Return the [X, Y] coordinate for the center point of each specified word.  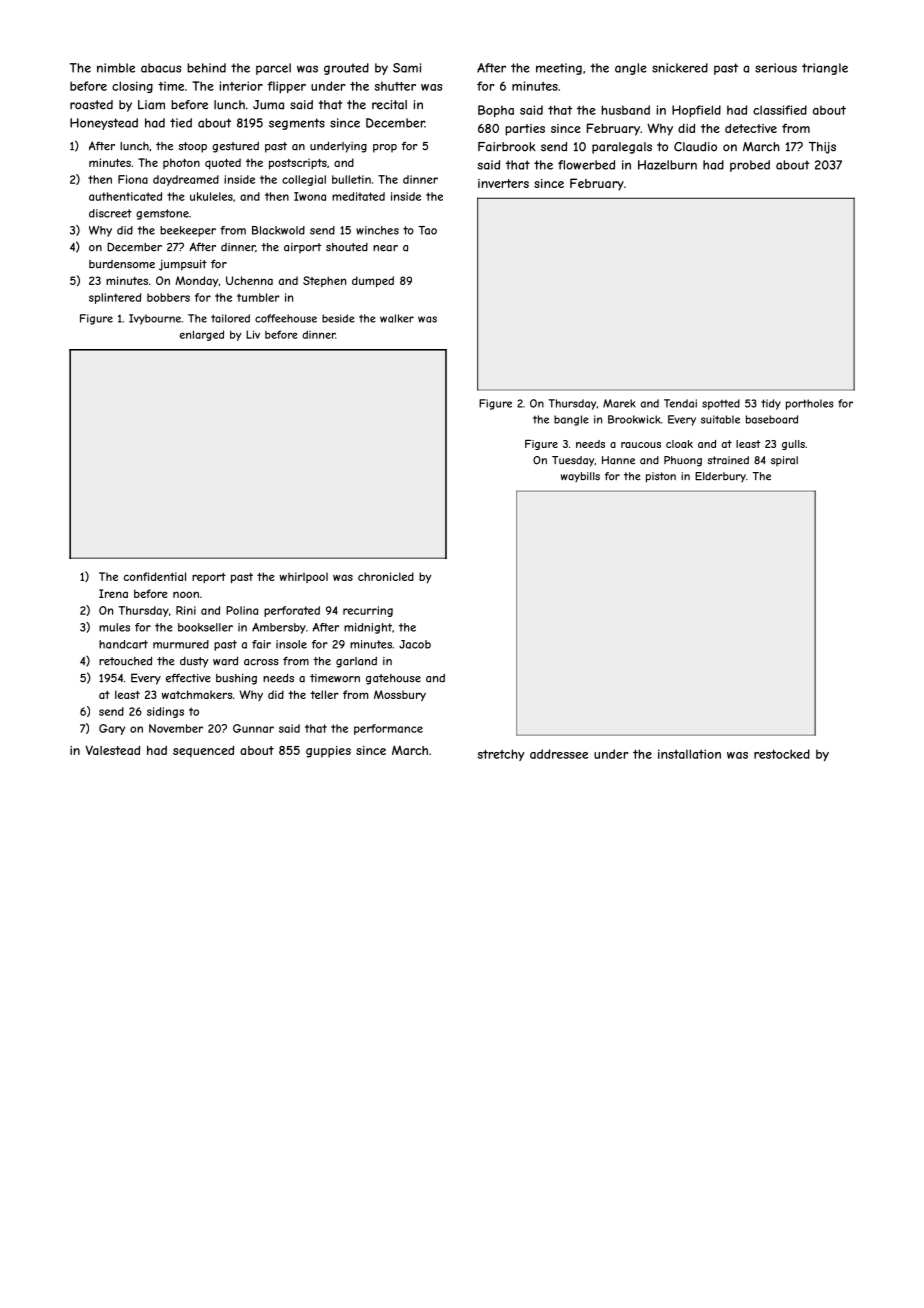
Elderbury [720, 477]
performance [388, 729]
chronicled [386, 576]
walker [397, 318]
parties [525, 130]
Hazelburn [667, 165]
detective [751, 128]
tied [181, 123]
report [209, 578]
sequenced [203, 751]
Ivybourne [155, 319]
